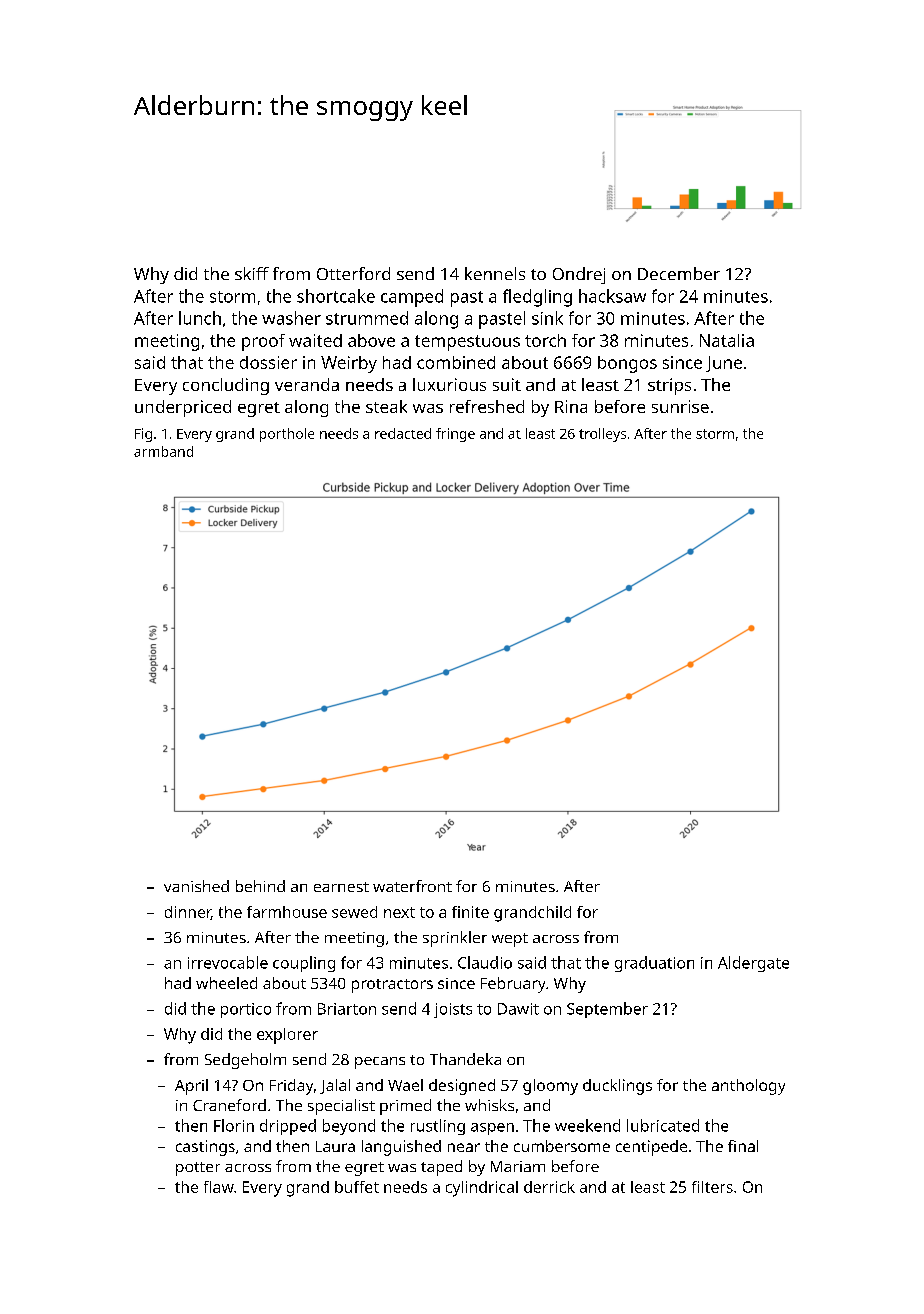  Describe the element at coordinates (219, 1187) in the screenshot. I see `flaw` at that location.
